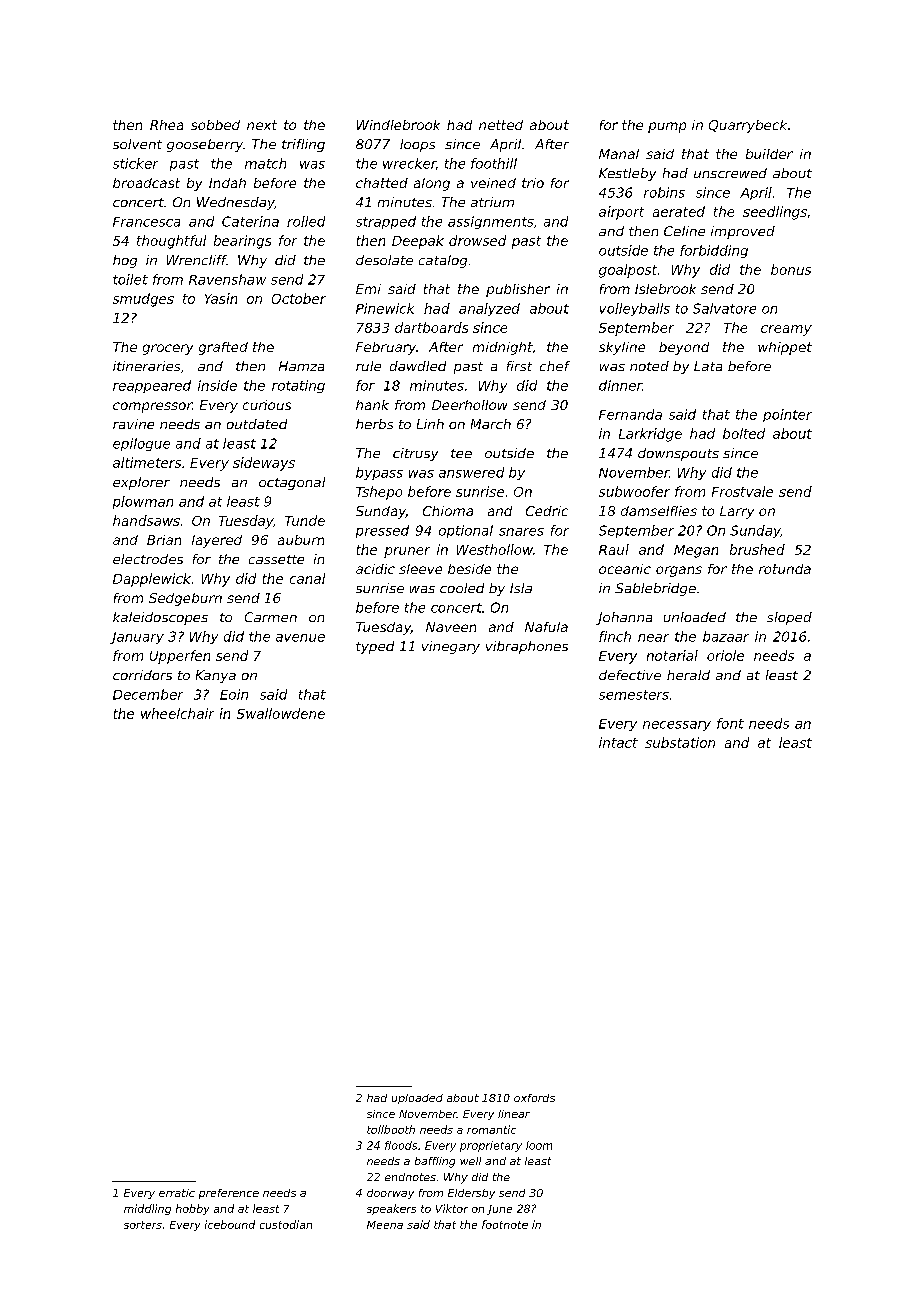 This screenshot has width=924, height=1308. What do you see at coordinates (230, 1224) in the screenshot?
I see `icebound` at bounding box center [230, 1224].
